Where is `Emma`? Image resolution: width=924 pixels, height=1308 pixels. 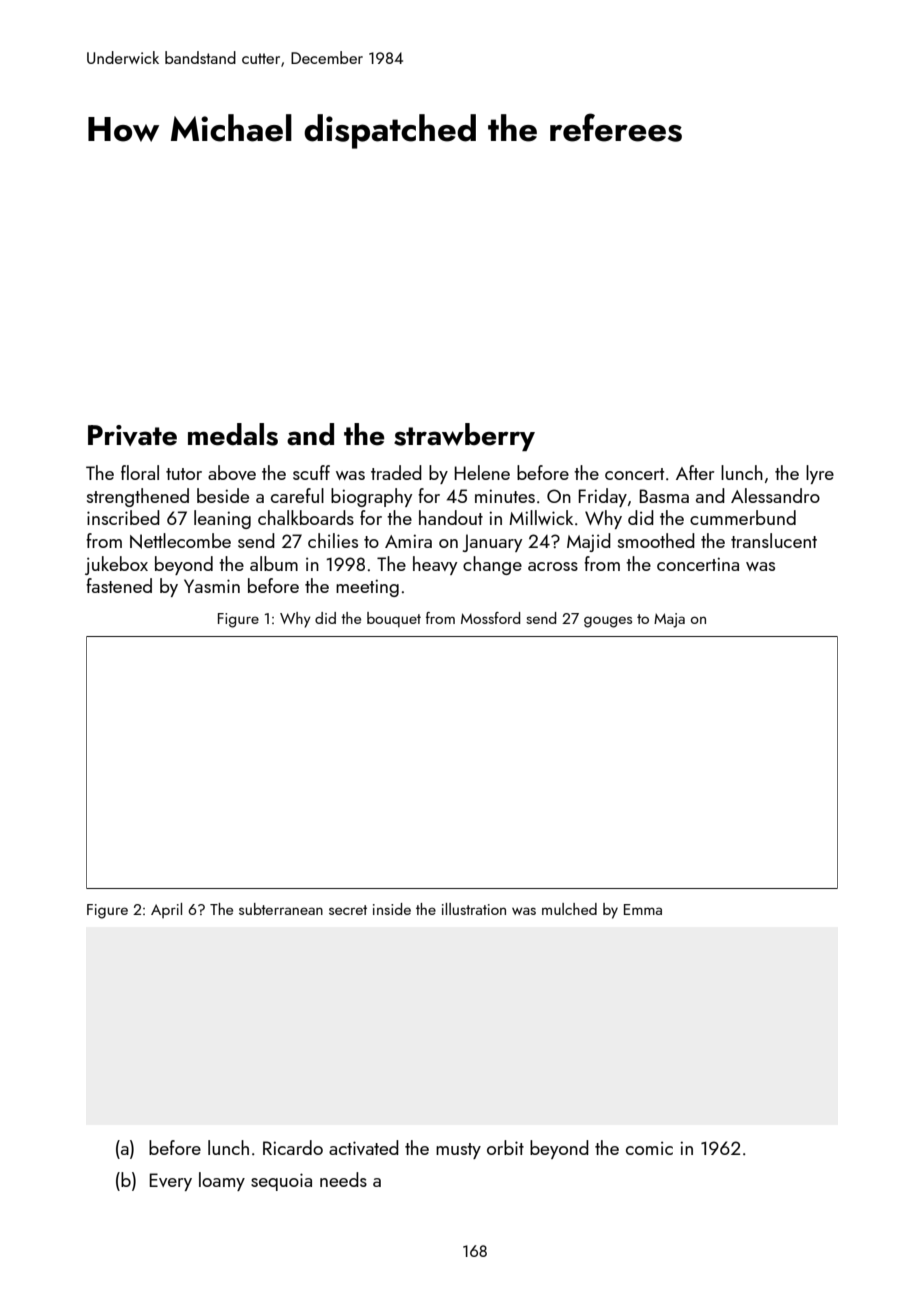 Emma is located at coordinates (643, 909).
